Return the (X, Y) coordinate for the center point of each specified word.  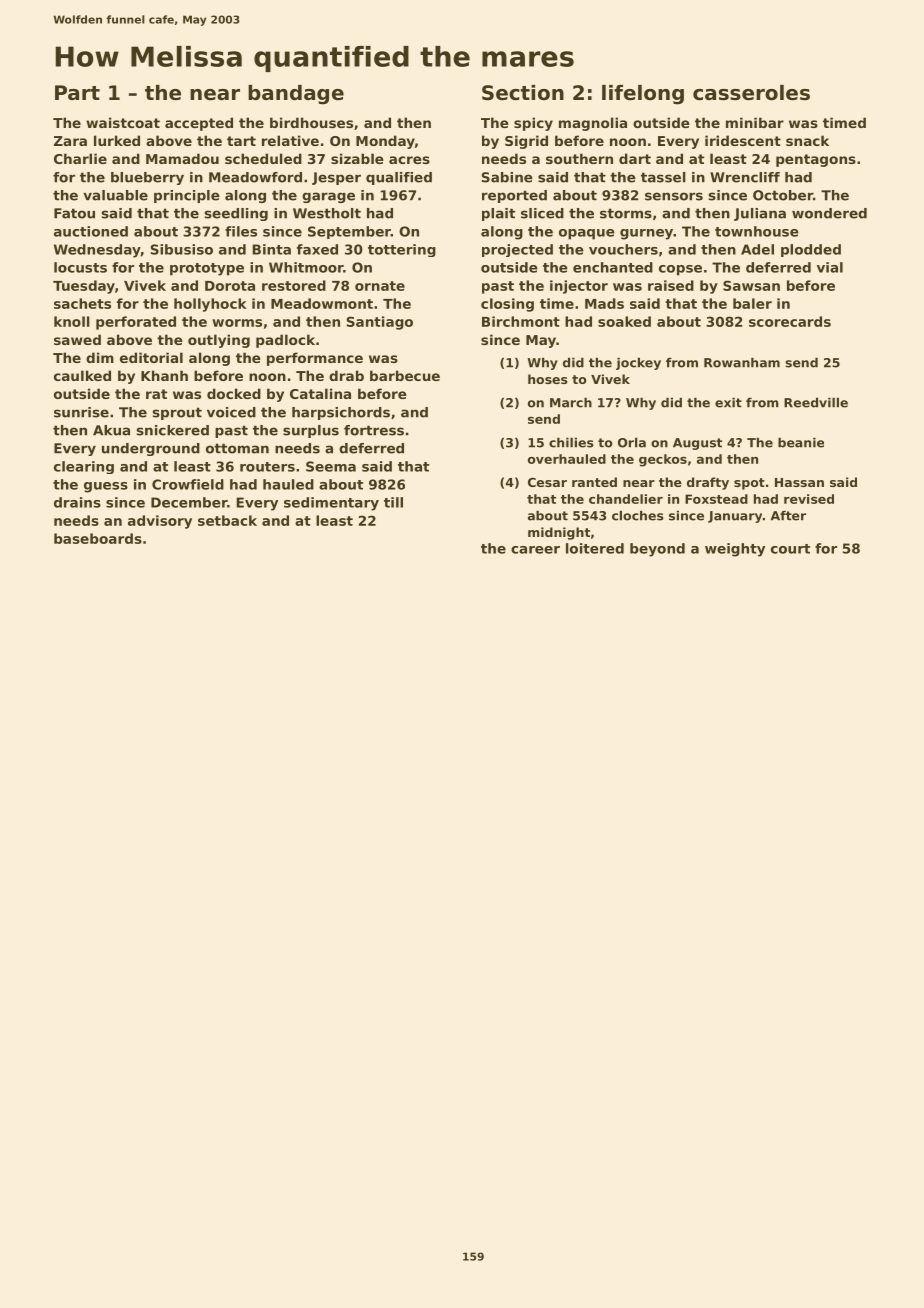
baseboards (98, 538)
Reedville (816, 402)
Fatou (74, 213)
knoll (72, 321)
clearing (84, 467)
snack (807, 140)
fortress (374, 430)
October (783, 195)
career (535, 550)
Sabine (507, 177)
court (790, 549)
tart (241, 141)
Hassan (799, 482)
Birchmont (521, 321)
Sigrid (526, 142)
